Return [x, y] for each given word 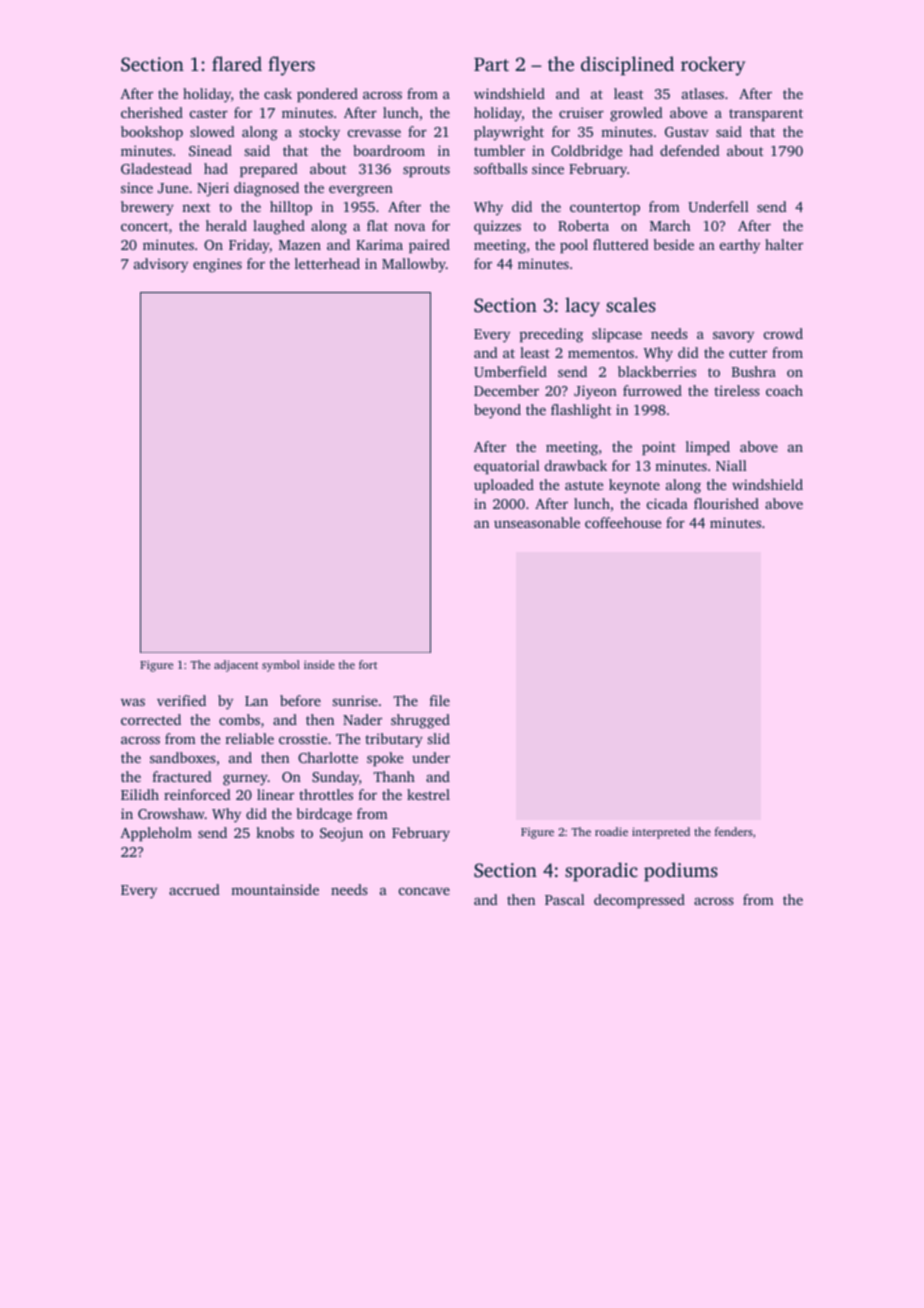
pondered [327, 95]
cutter [748, 353]
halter [784, 244]
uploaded [504, 486]
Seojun [341, 834]
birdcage [324, 815]
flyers [291, 66]
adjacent [236, 666]
